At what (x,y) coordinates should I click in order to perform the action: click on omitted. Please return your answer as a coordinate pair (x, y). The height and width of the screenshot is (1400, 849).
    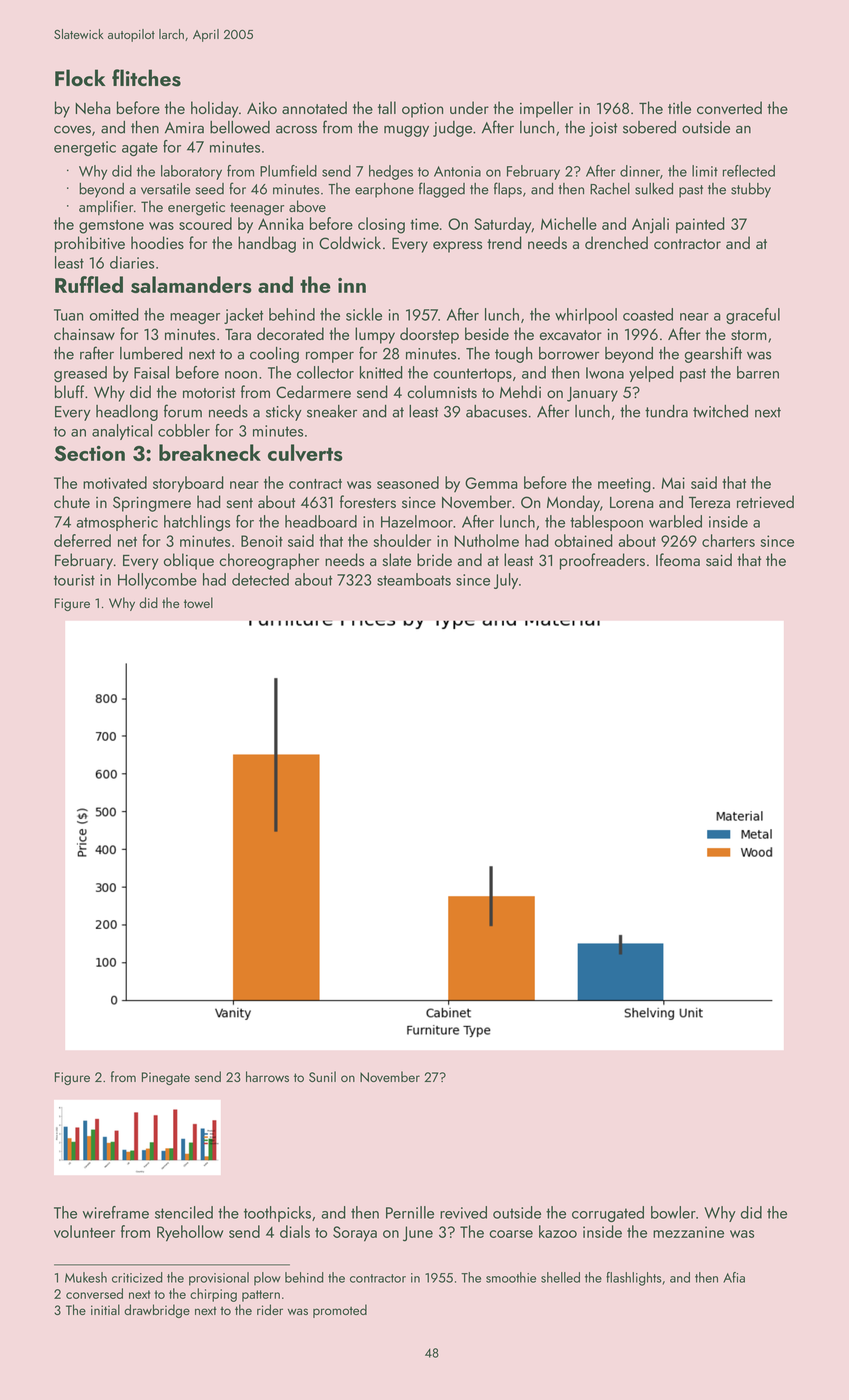
    Looking at the image, I should click on (114, 314).
